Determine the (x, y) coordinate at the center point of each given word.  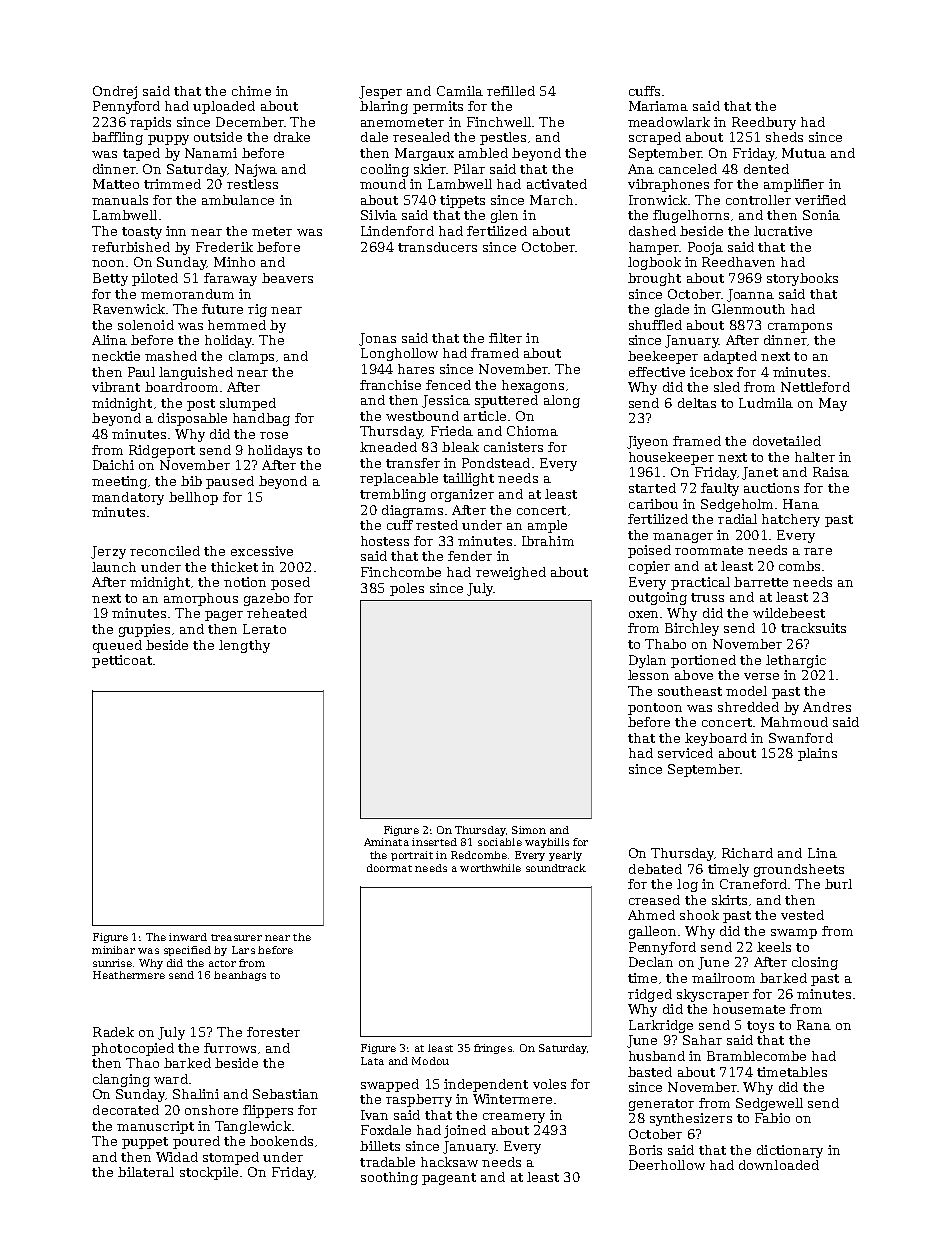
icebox (711, 372)
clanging (121, 1080)
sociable (500, 842)
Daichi (113, 465)
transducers (437, 247)
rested (437, 525)
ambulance (238, 200)
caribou (653, 504)
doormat (389, 868)
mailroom (723, 978)
